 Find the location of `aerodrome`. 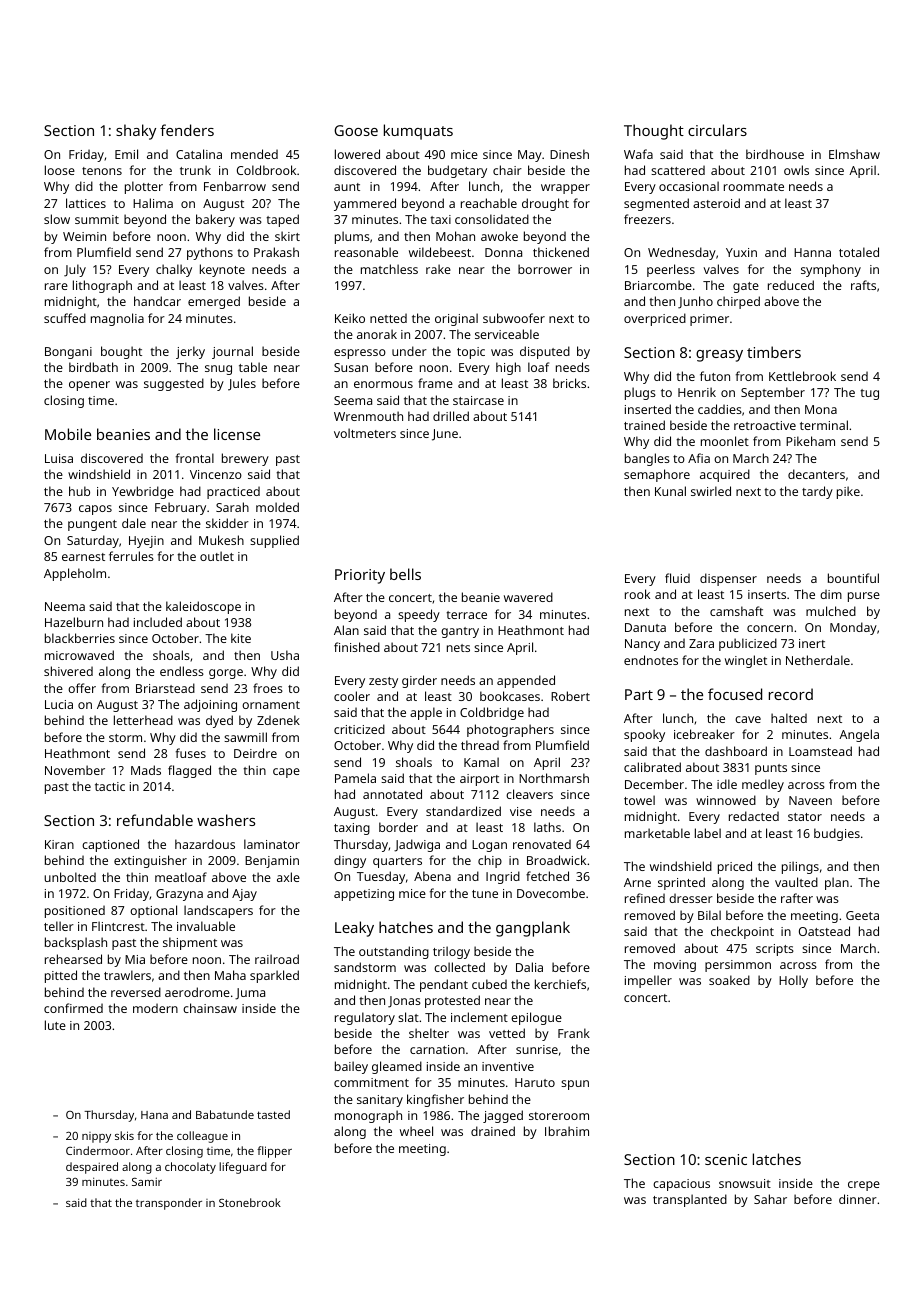

aerodrome is located at coordinates (197, 992).
